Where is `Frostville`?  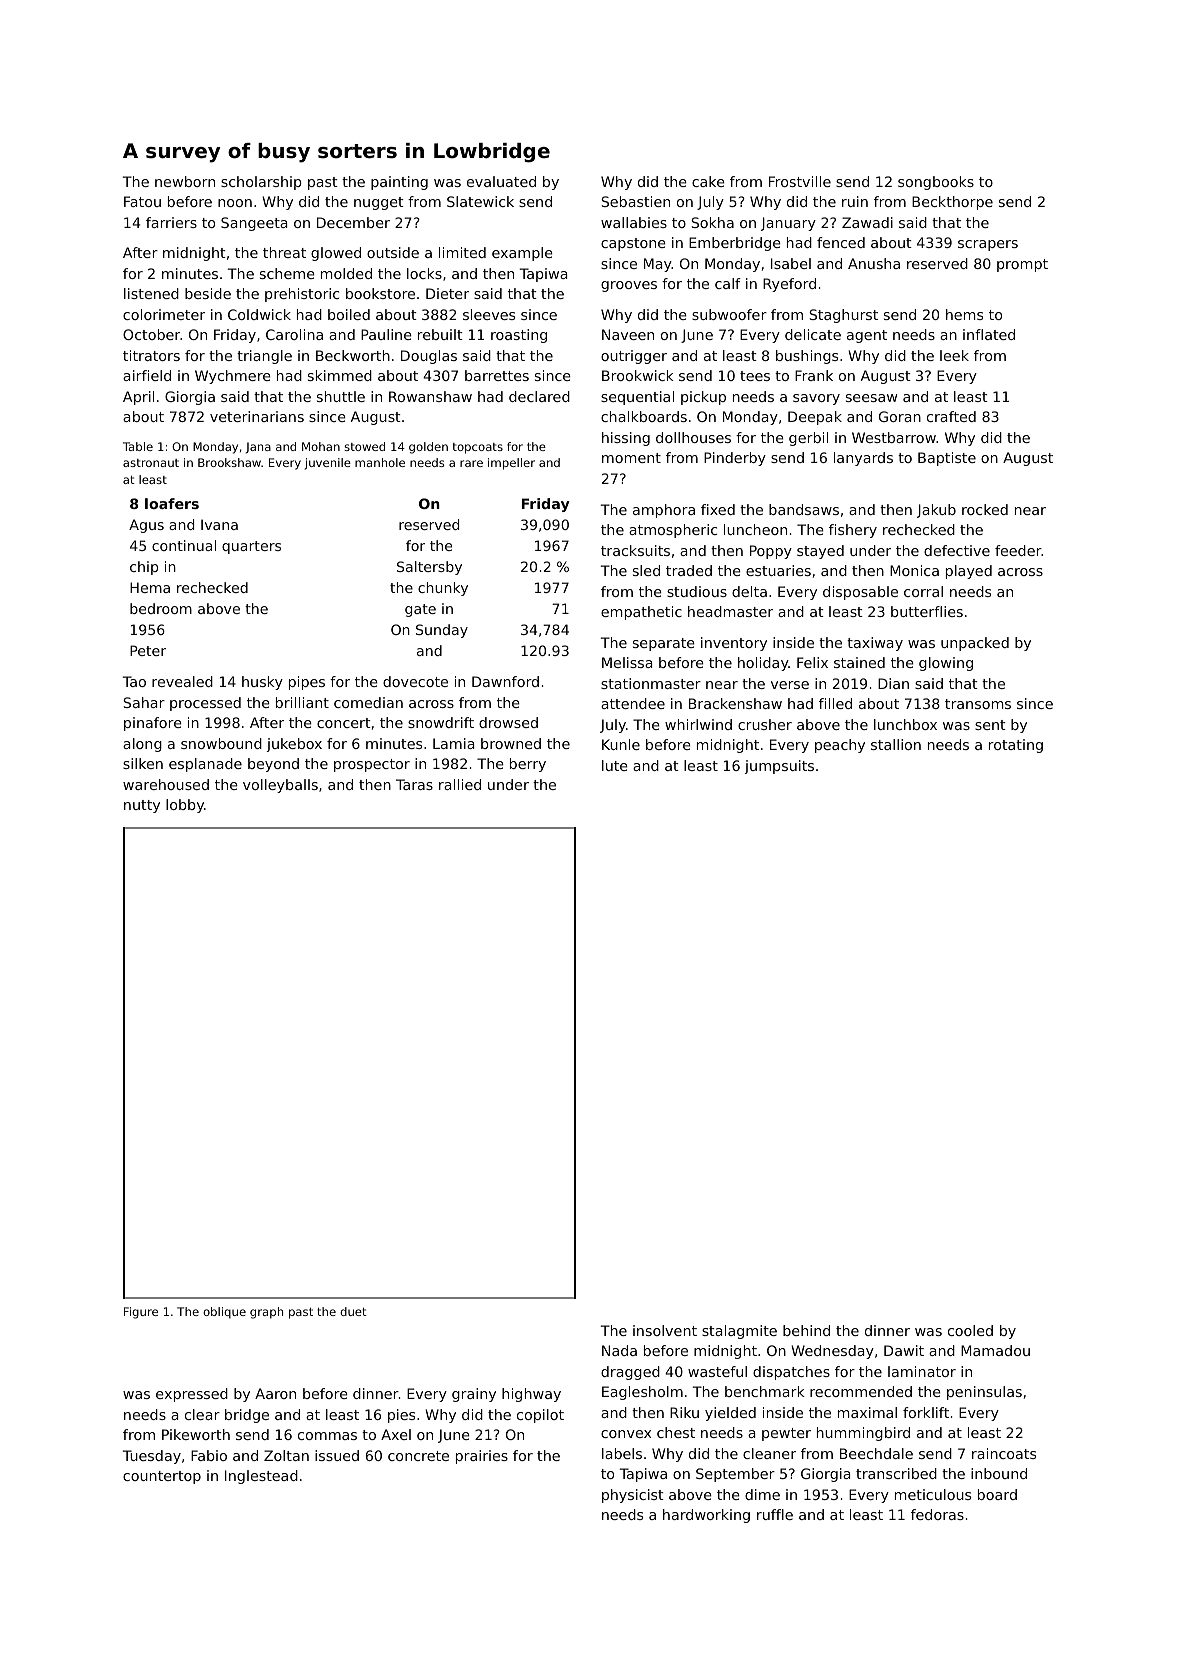
Frostville is located at coordinates (800, 181).
